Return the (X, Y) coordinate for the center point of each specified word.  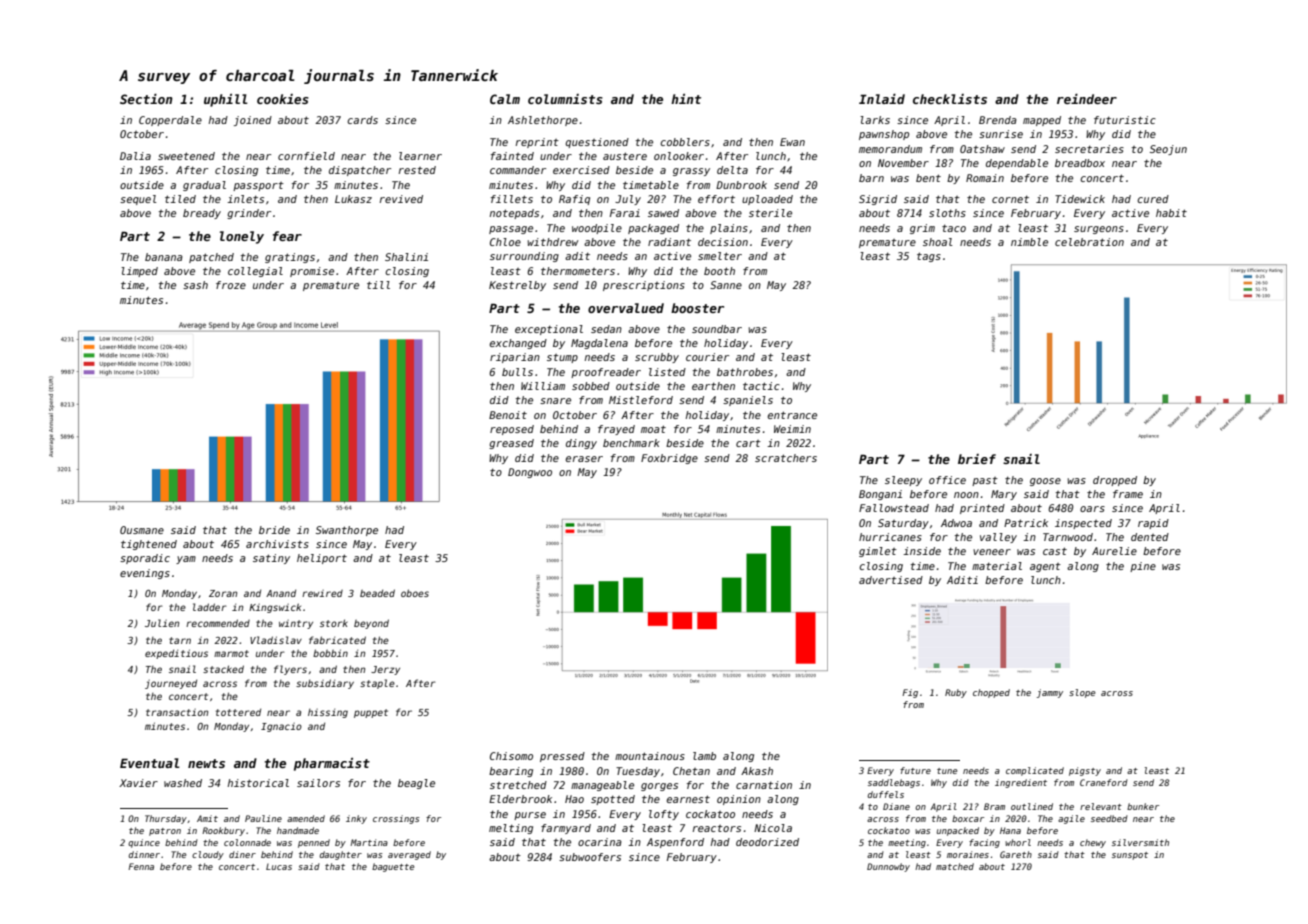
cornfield (306, 156)
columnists (565, 99)
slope (1082, 693)
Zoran (223, 593)
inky (356, 819)
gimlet (878, 552)
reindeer (1087, 99)
